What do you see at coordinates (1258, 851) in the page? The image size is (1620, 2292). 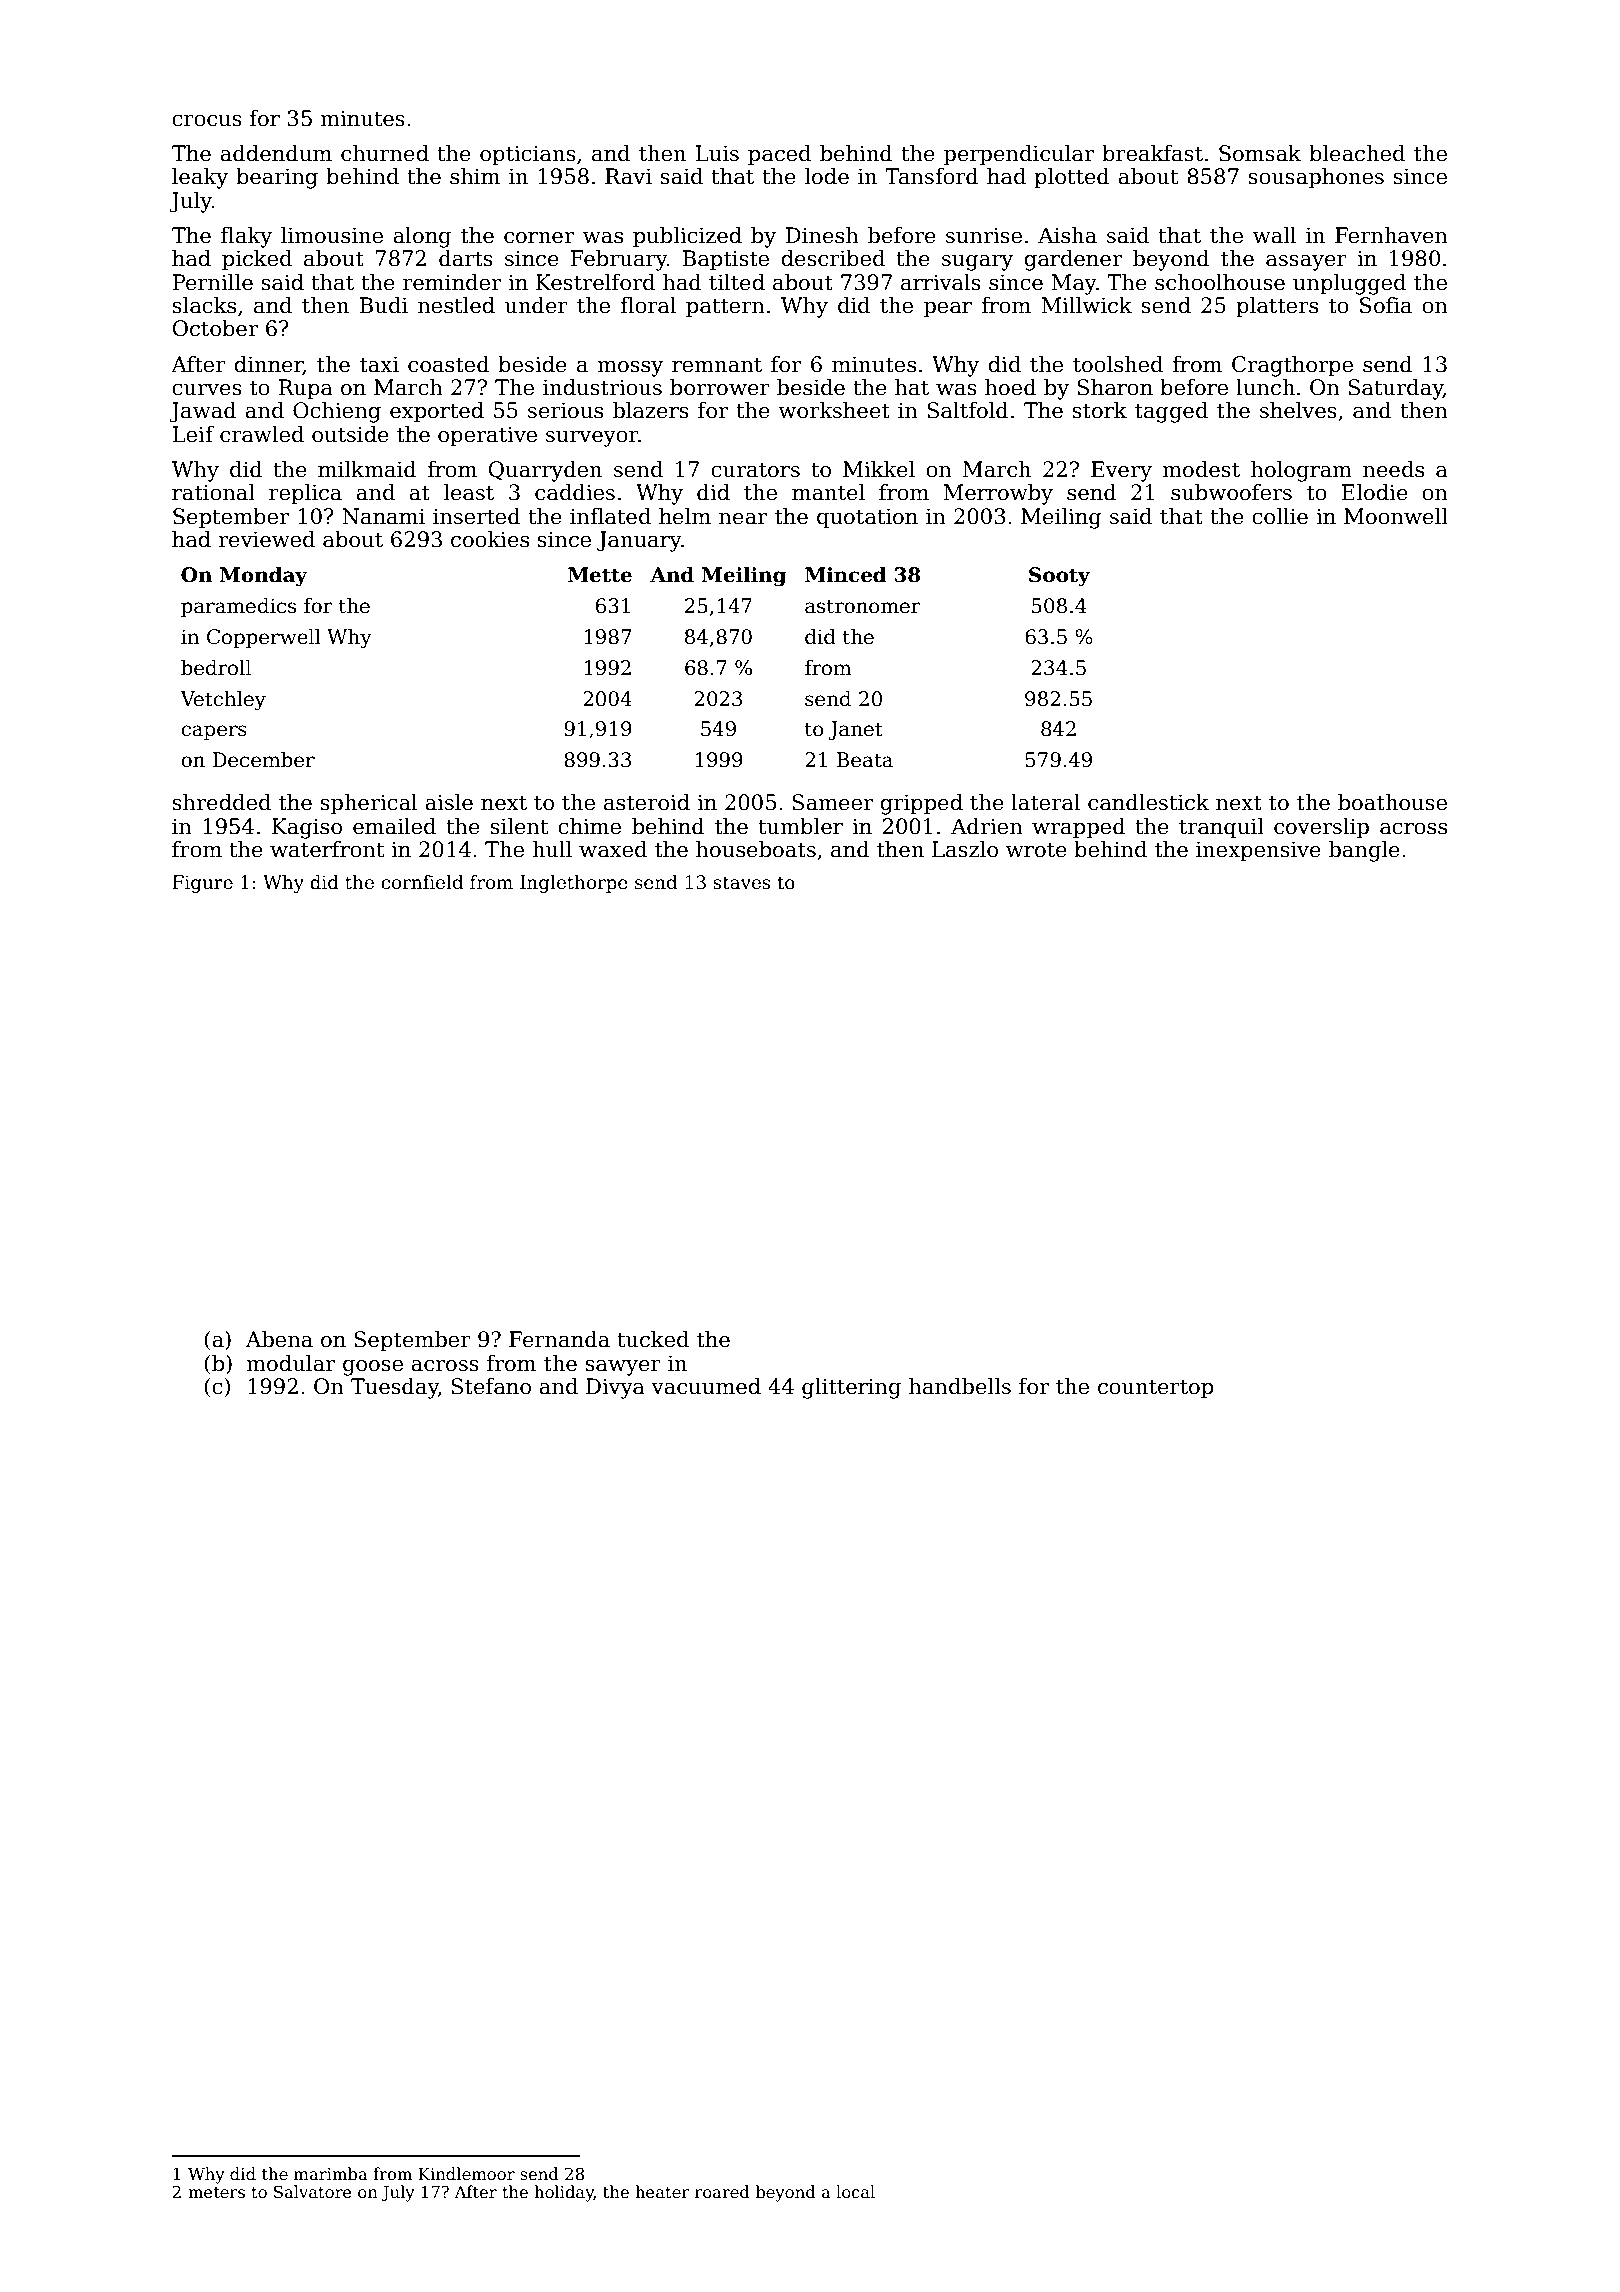 I see `inexpensive` at bounding box center [1258, 851].
